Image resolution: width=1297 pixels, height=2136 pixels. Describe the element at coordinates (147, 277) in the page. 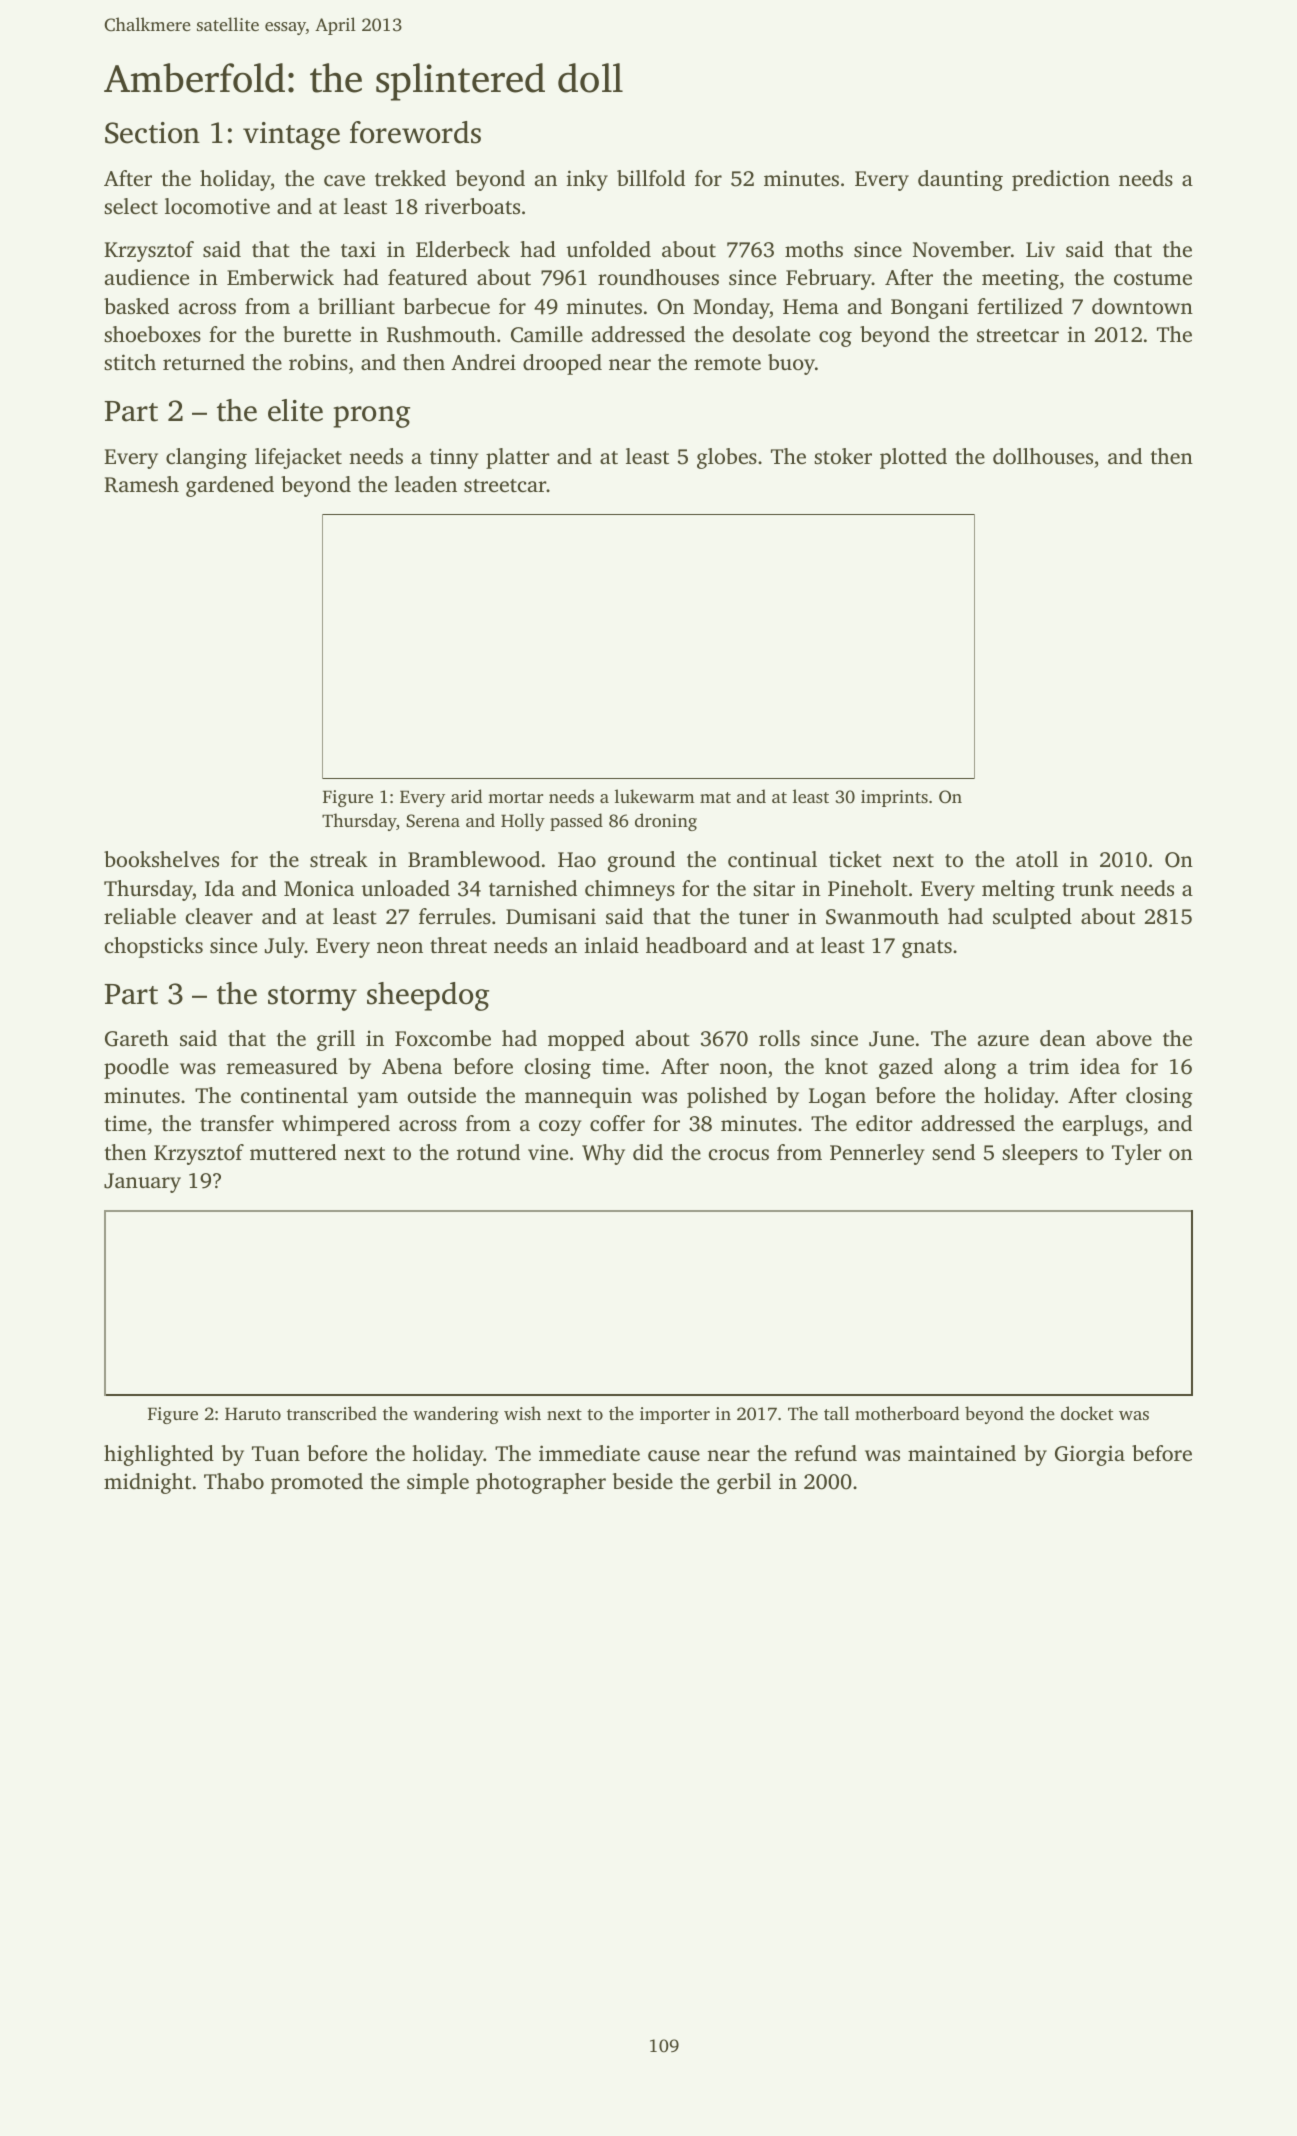

I see `audience` at that location.
